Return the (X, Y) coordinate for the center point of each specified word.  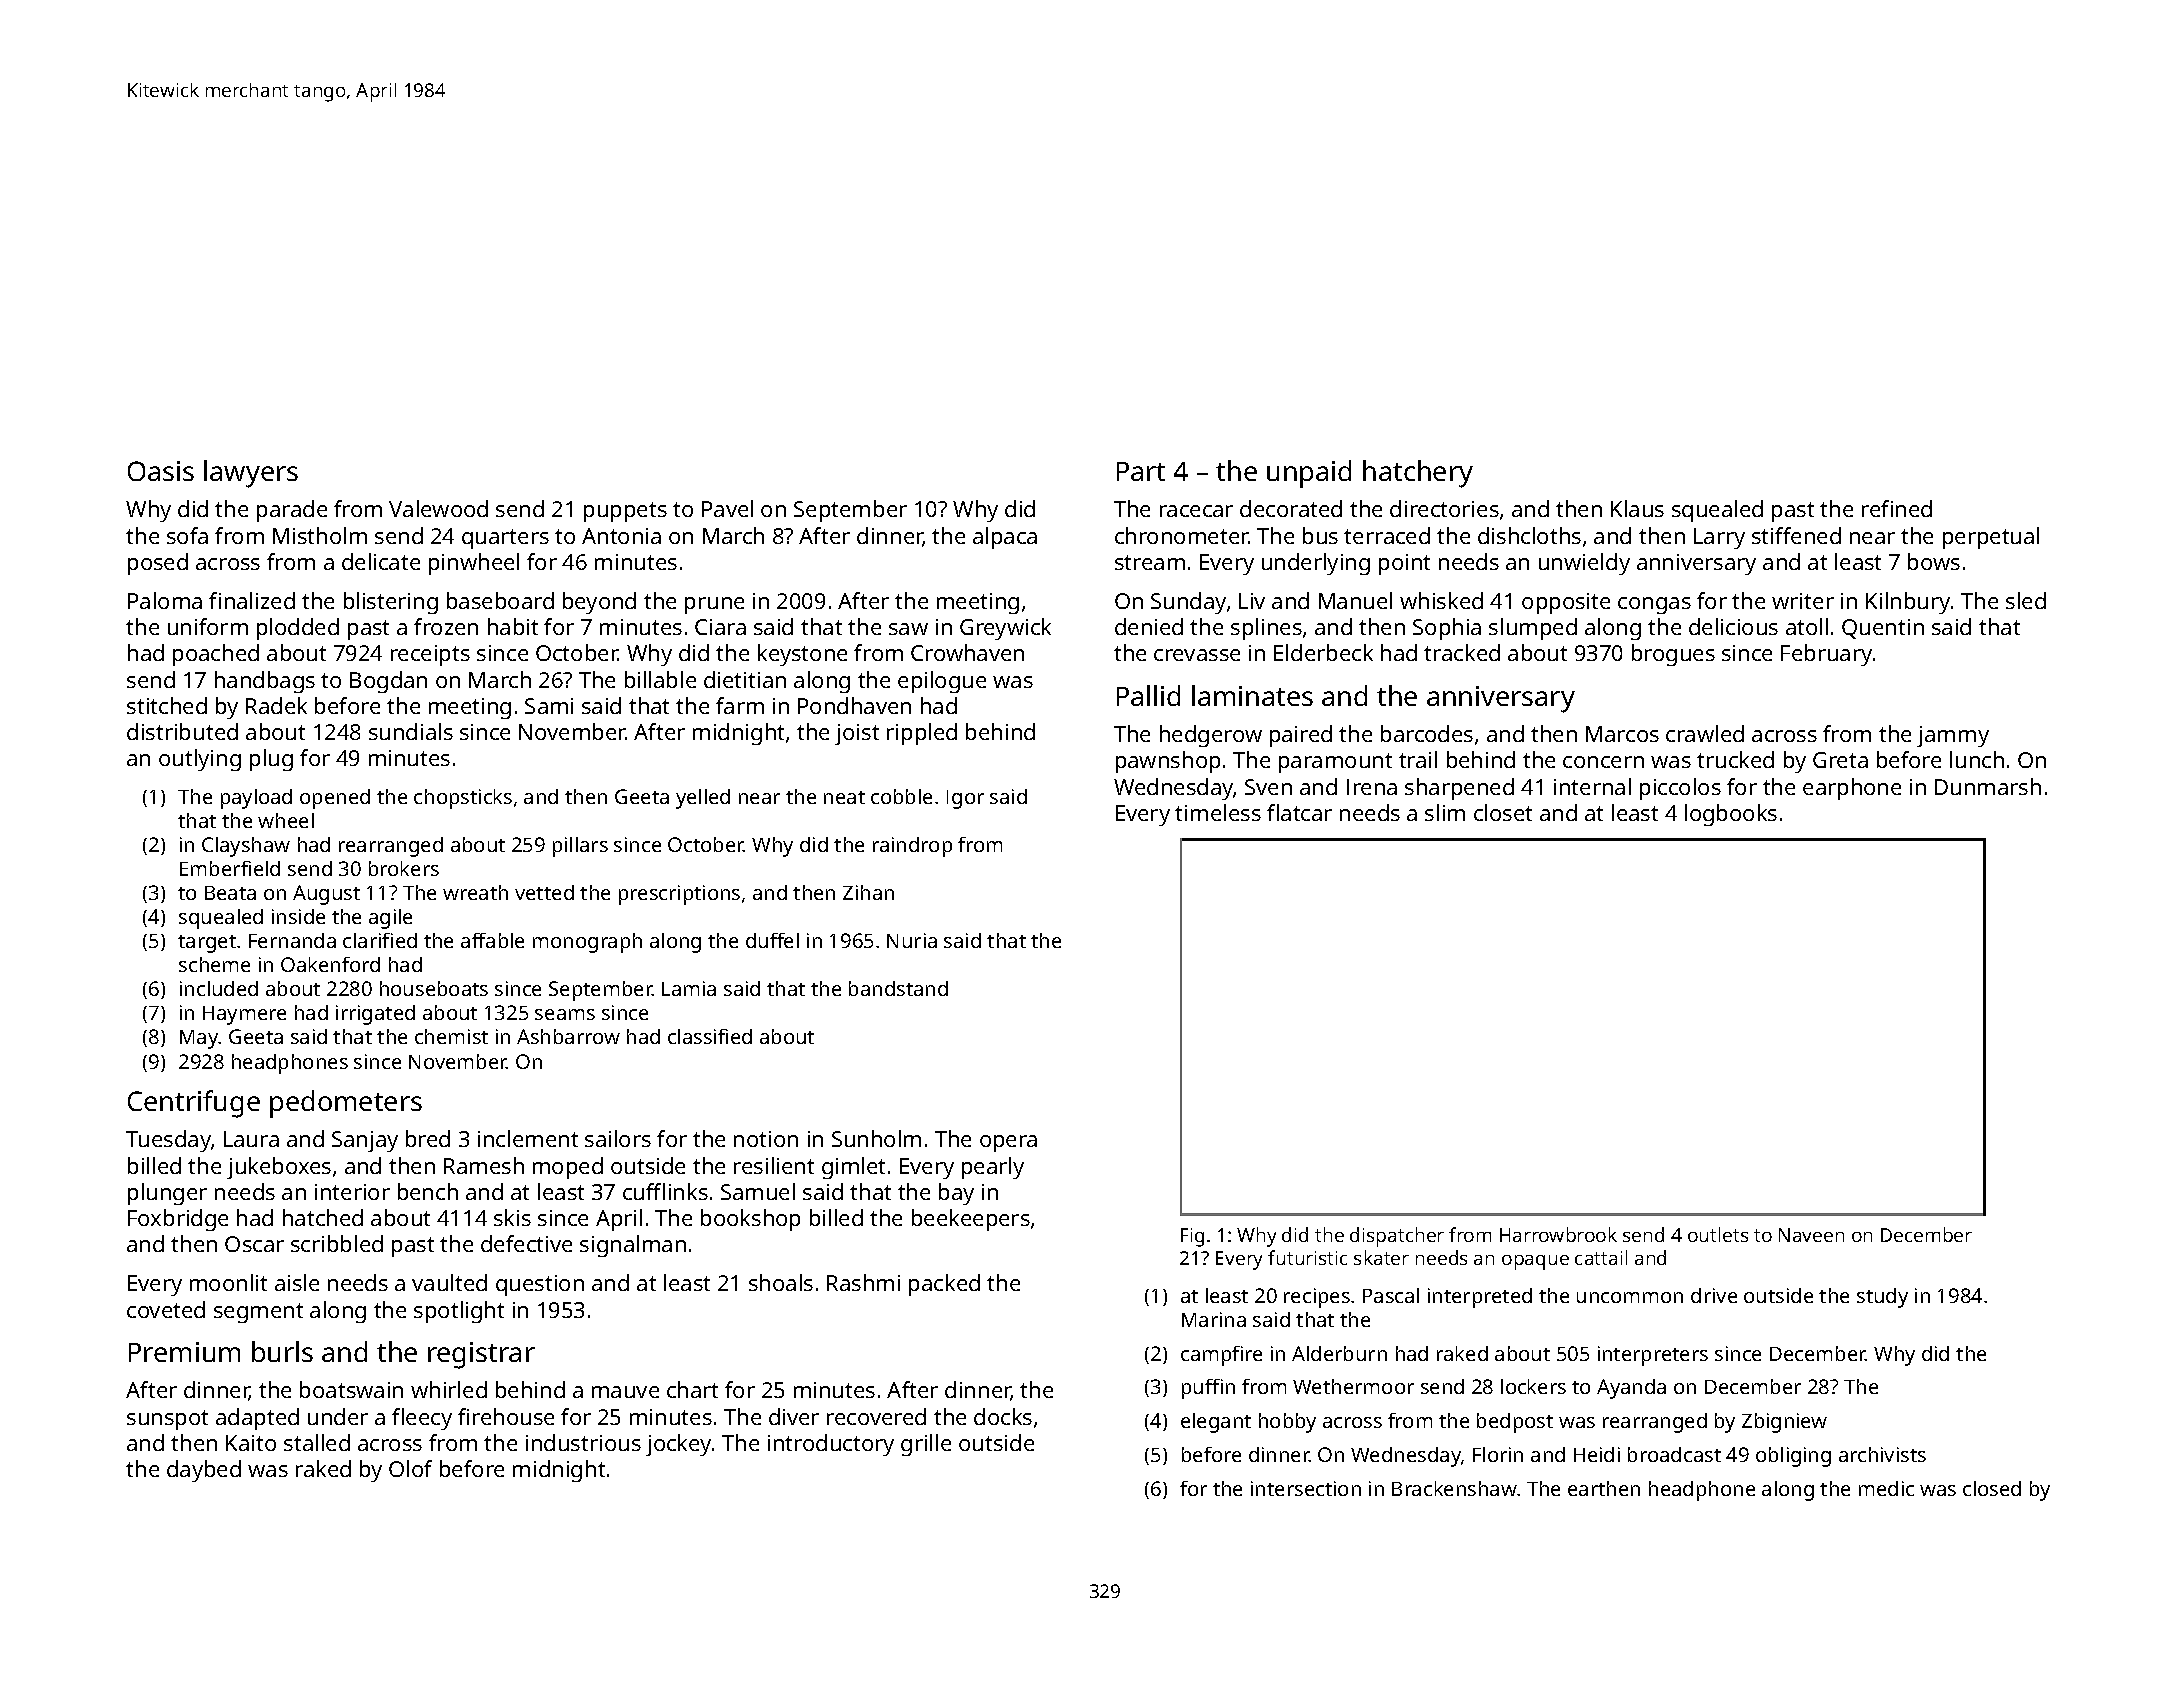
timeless (1218, 812)
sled (2026, 600)
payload (256, 799)
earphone (1852, 789)
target (207, 944)
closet (1503, 812)
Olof (410, 1468)
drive (1714, 1295)
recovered (876, 1416)
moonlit (228, 1282)
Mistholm (320, 535)
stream (1150, 562)
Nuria (912, 940)
